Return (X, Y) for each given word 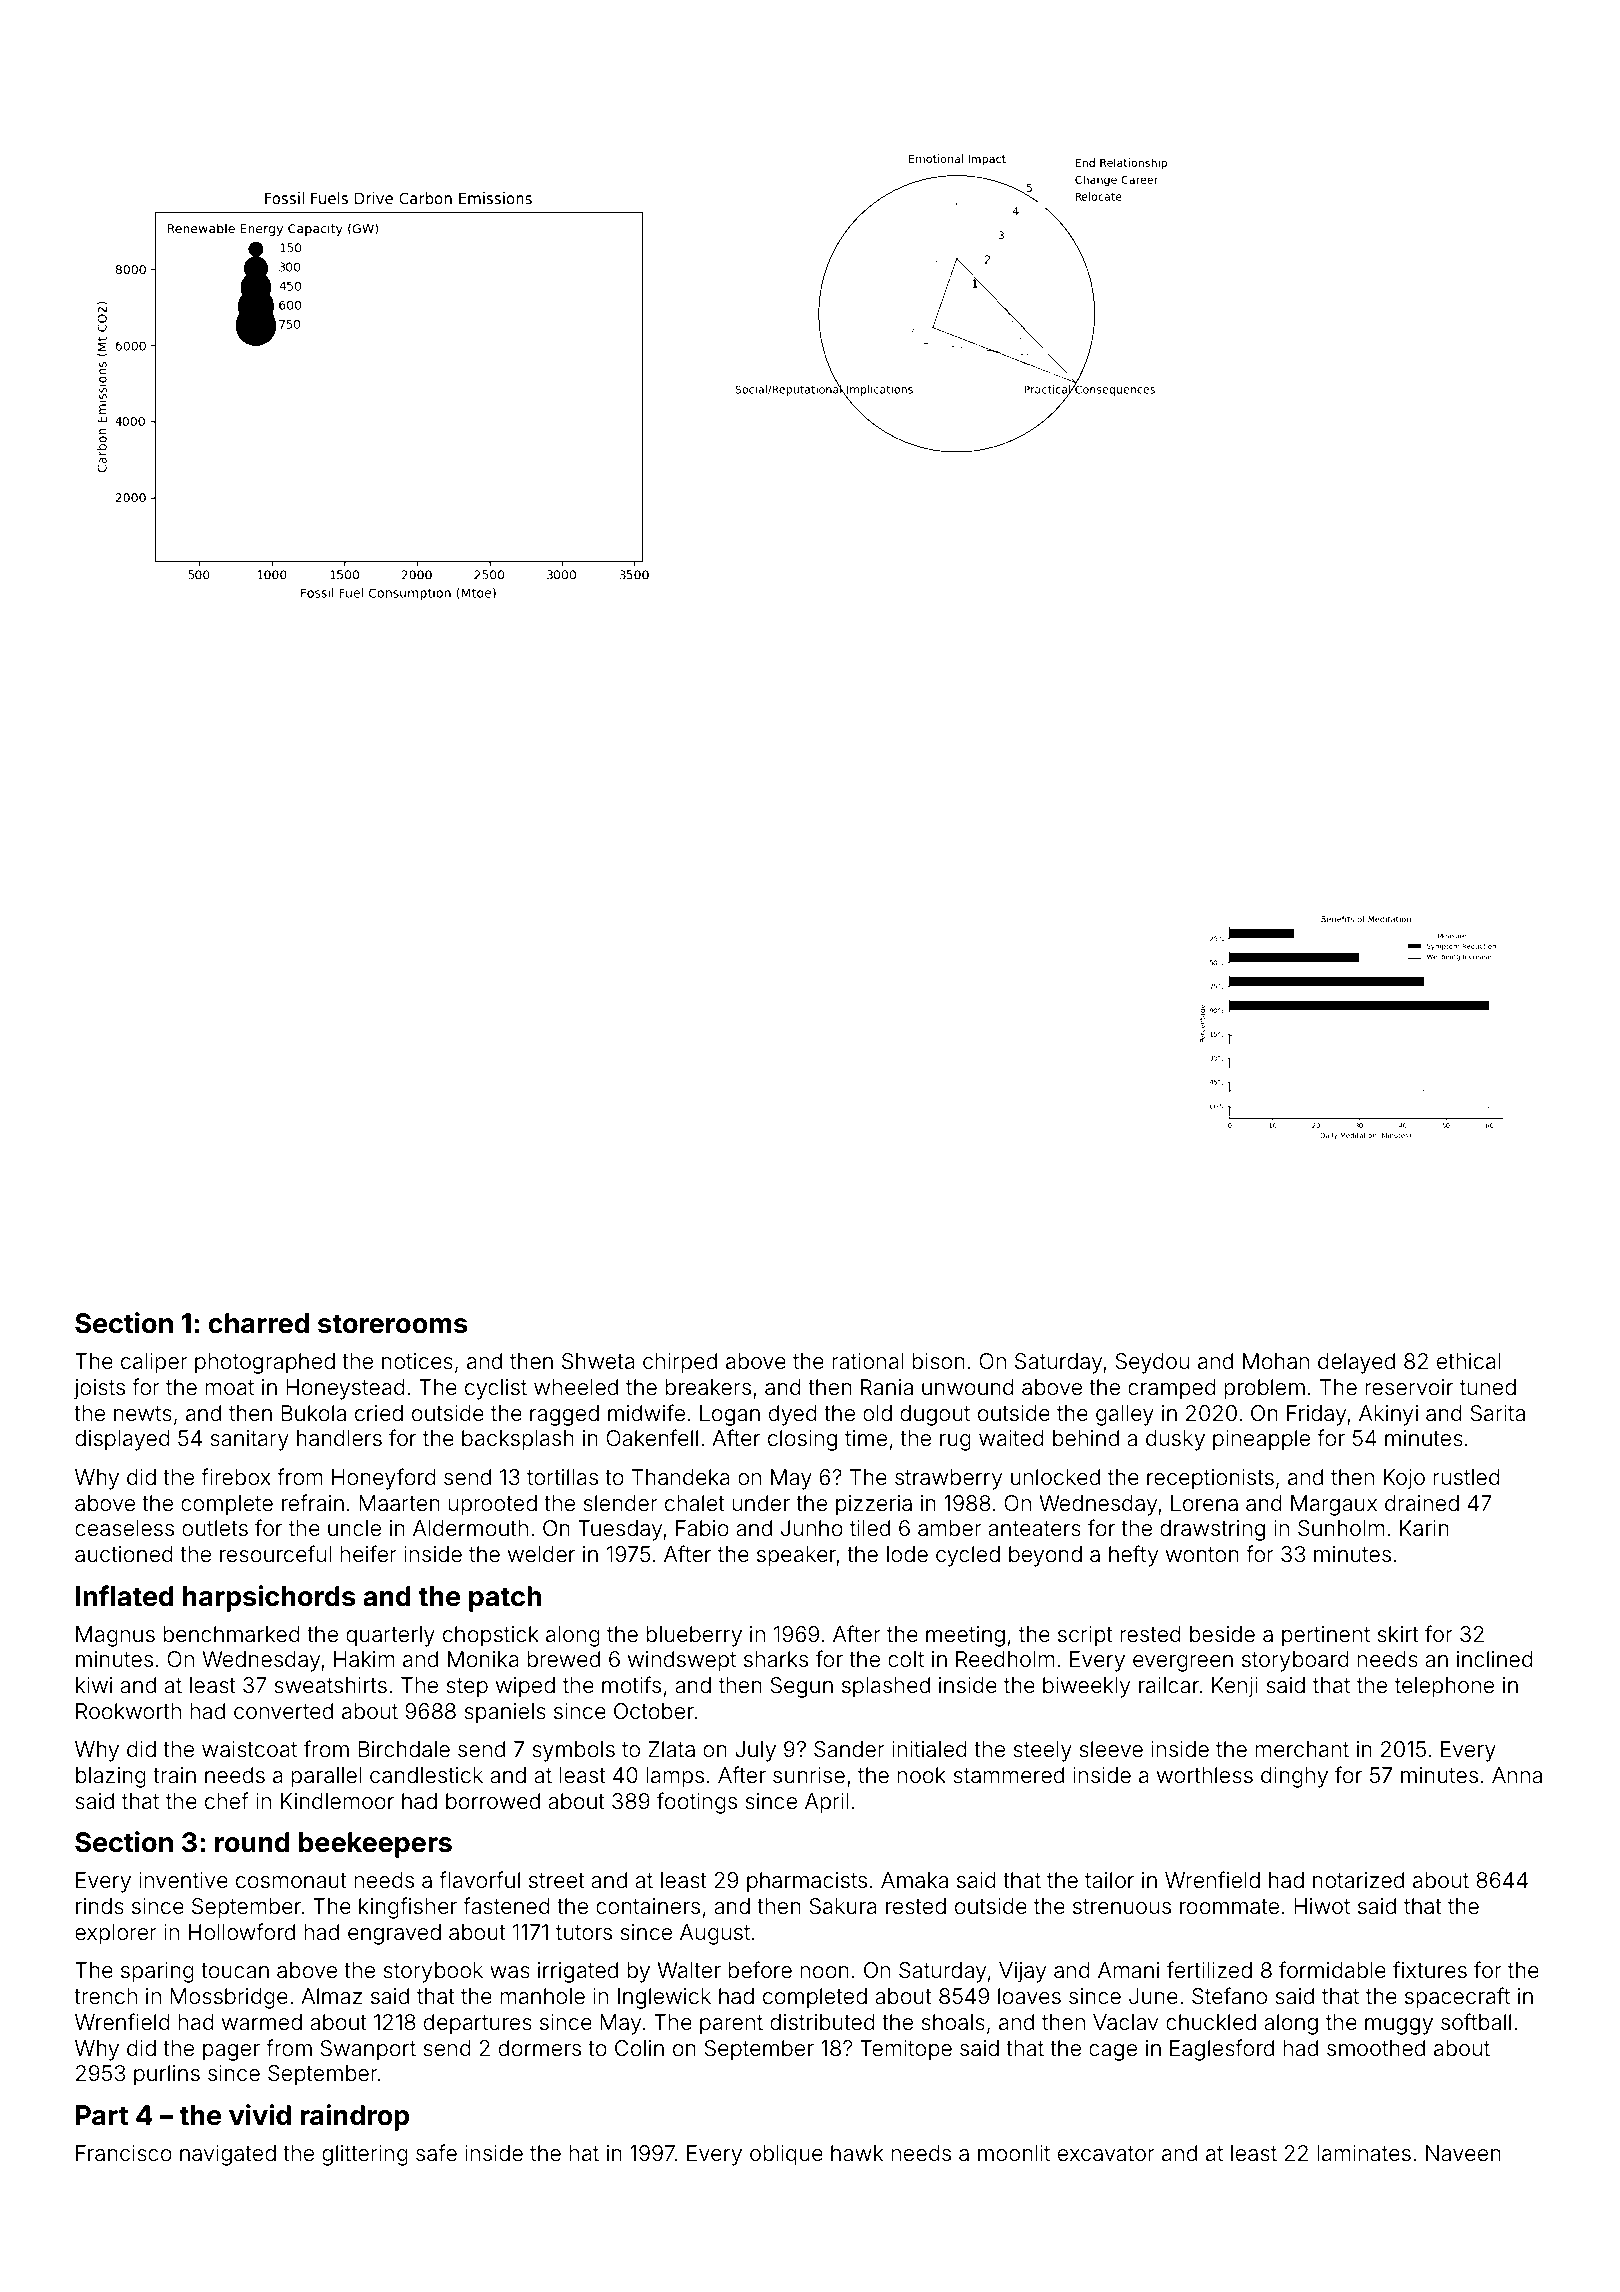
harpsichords (269, 1598)
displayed (122, 1440)
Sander (849, 1749)
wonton (1202, 1555)
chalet (695, 1503)
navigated (228, 2155)
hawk (857, 2153)
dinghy (1294, 1777)
